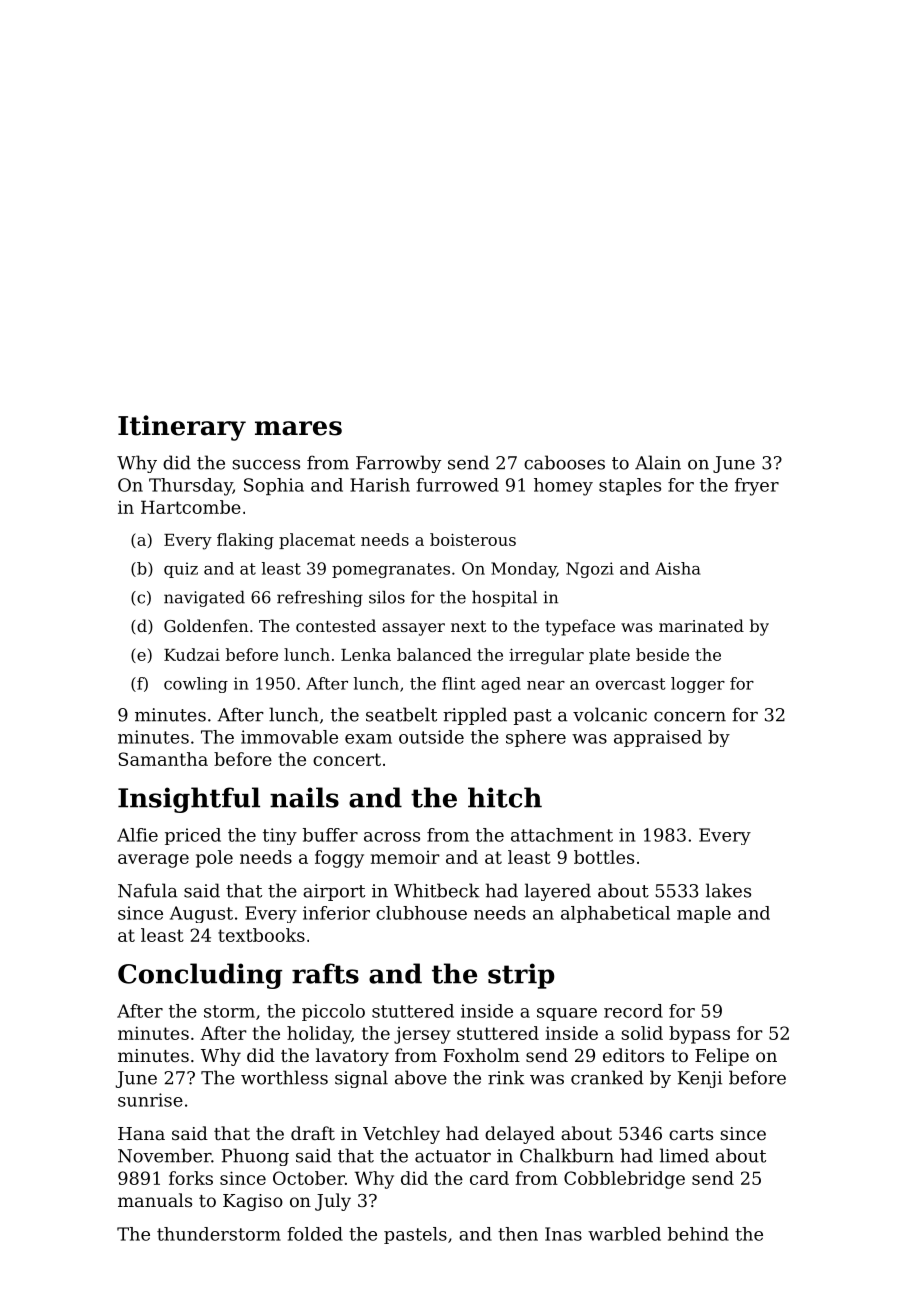  What do you see at coordinates (518, 1234) in the page?
I see `then` at bounding box center [518, 1234].
